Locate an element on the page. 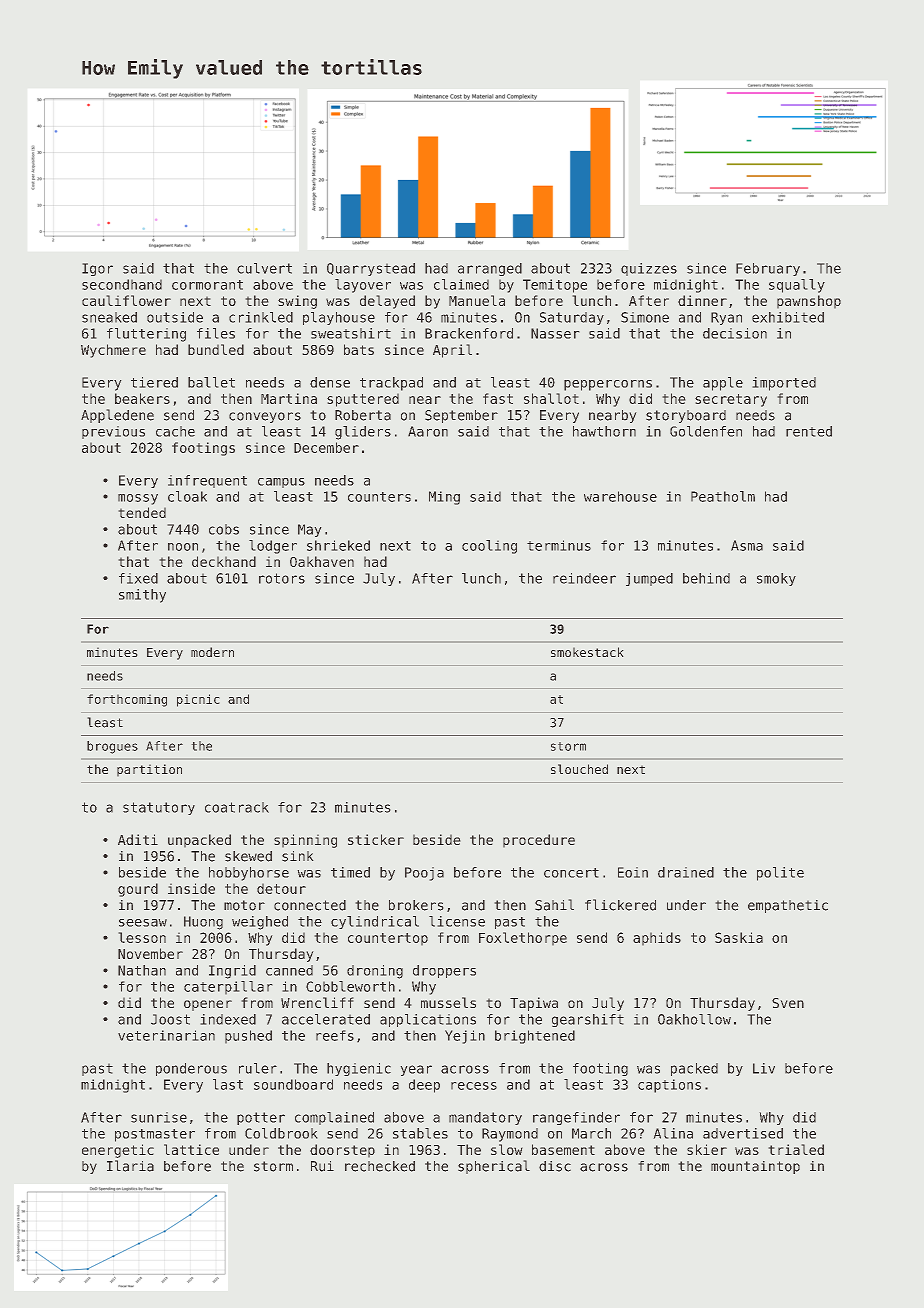  Peatholm is located at coordinates (723, 496).
